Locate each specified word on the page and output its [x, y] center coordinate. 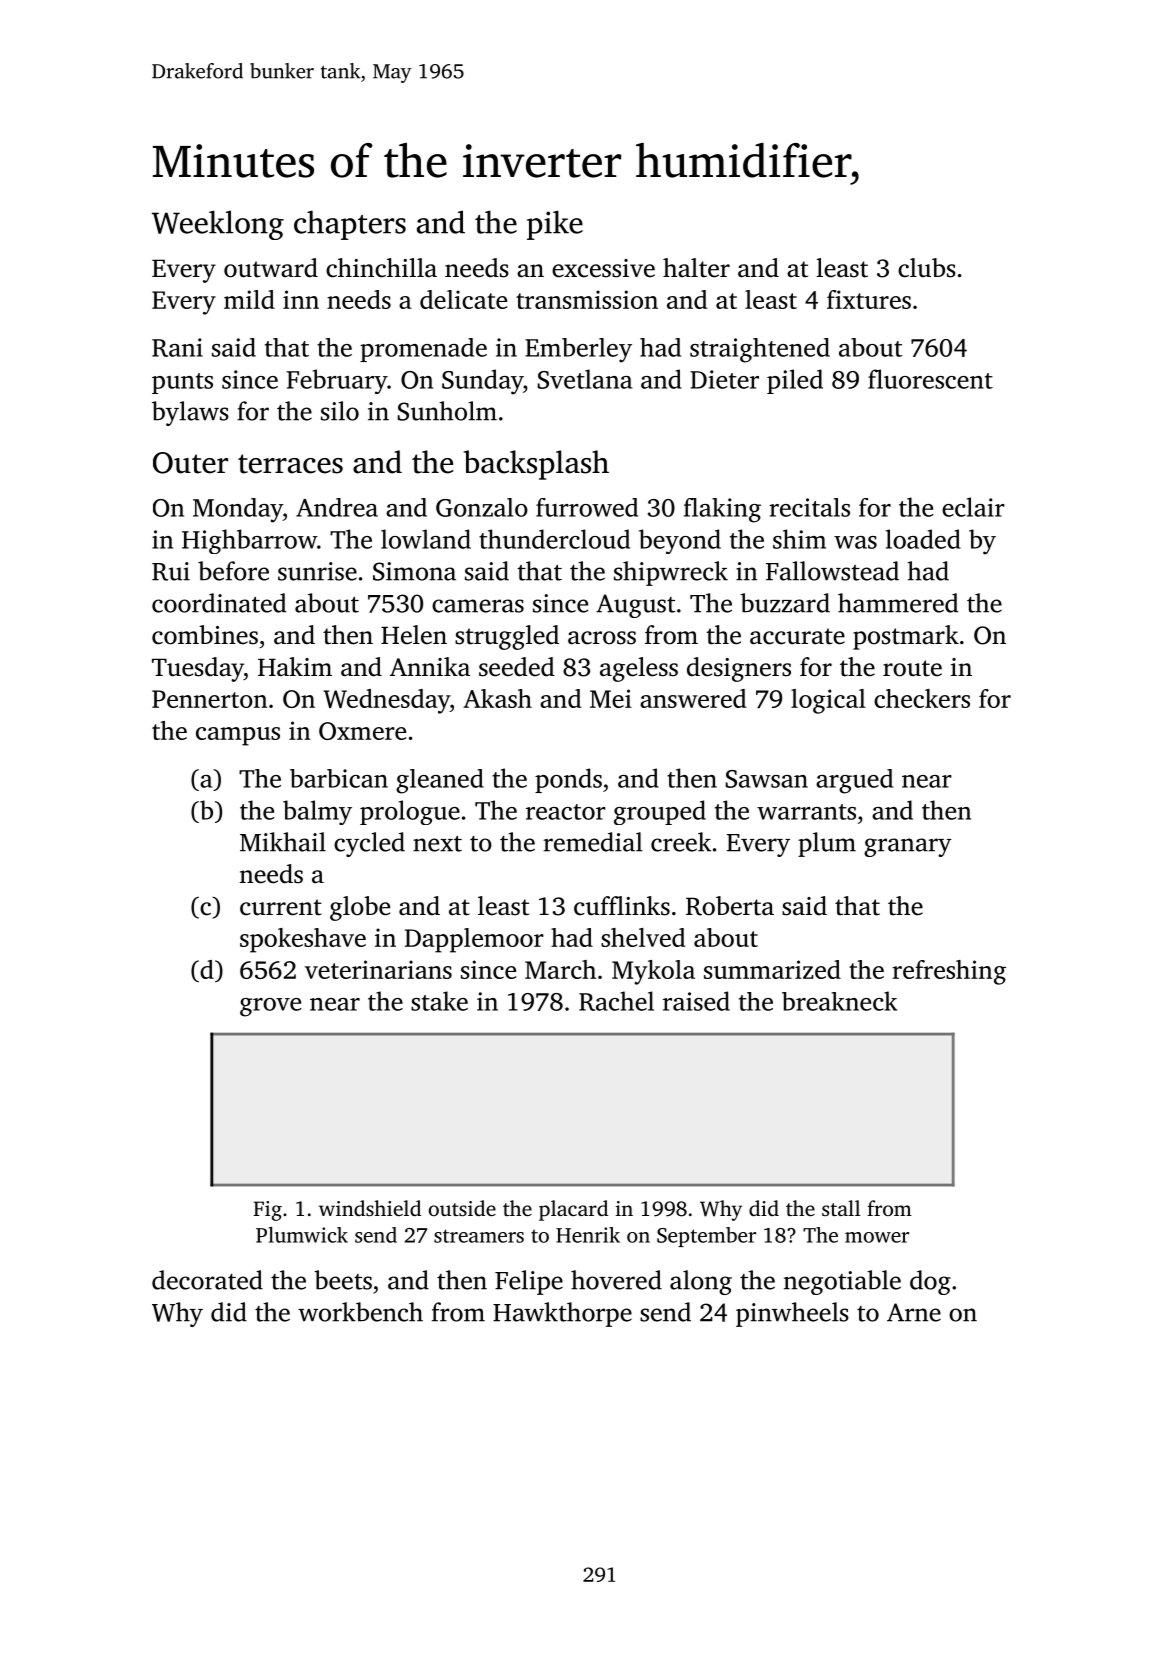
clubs [927, 268]
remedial [593, 842]
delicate [463, 299]
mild [249, 299]
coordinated [219, 603]
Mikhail [283, 842]
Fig [267, 1211]
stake [439, 1001]
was [855, 542]
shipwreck [671, 573]
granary [908, 847]
